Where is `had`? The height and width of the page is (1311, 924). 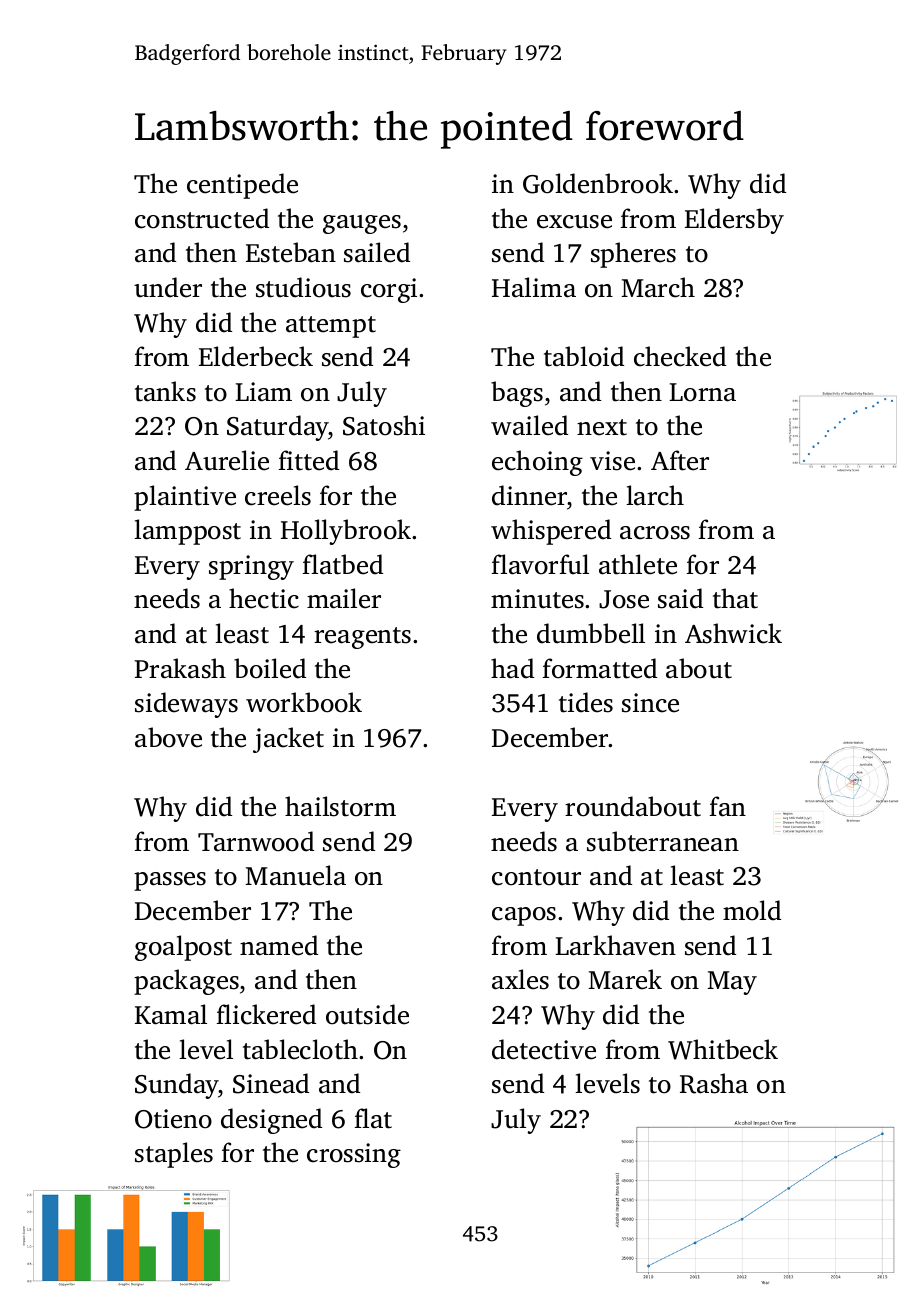
had is located at coordinates (512, 668).
